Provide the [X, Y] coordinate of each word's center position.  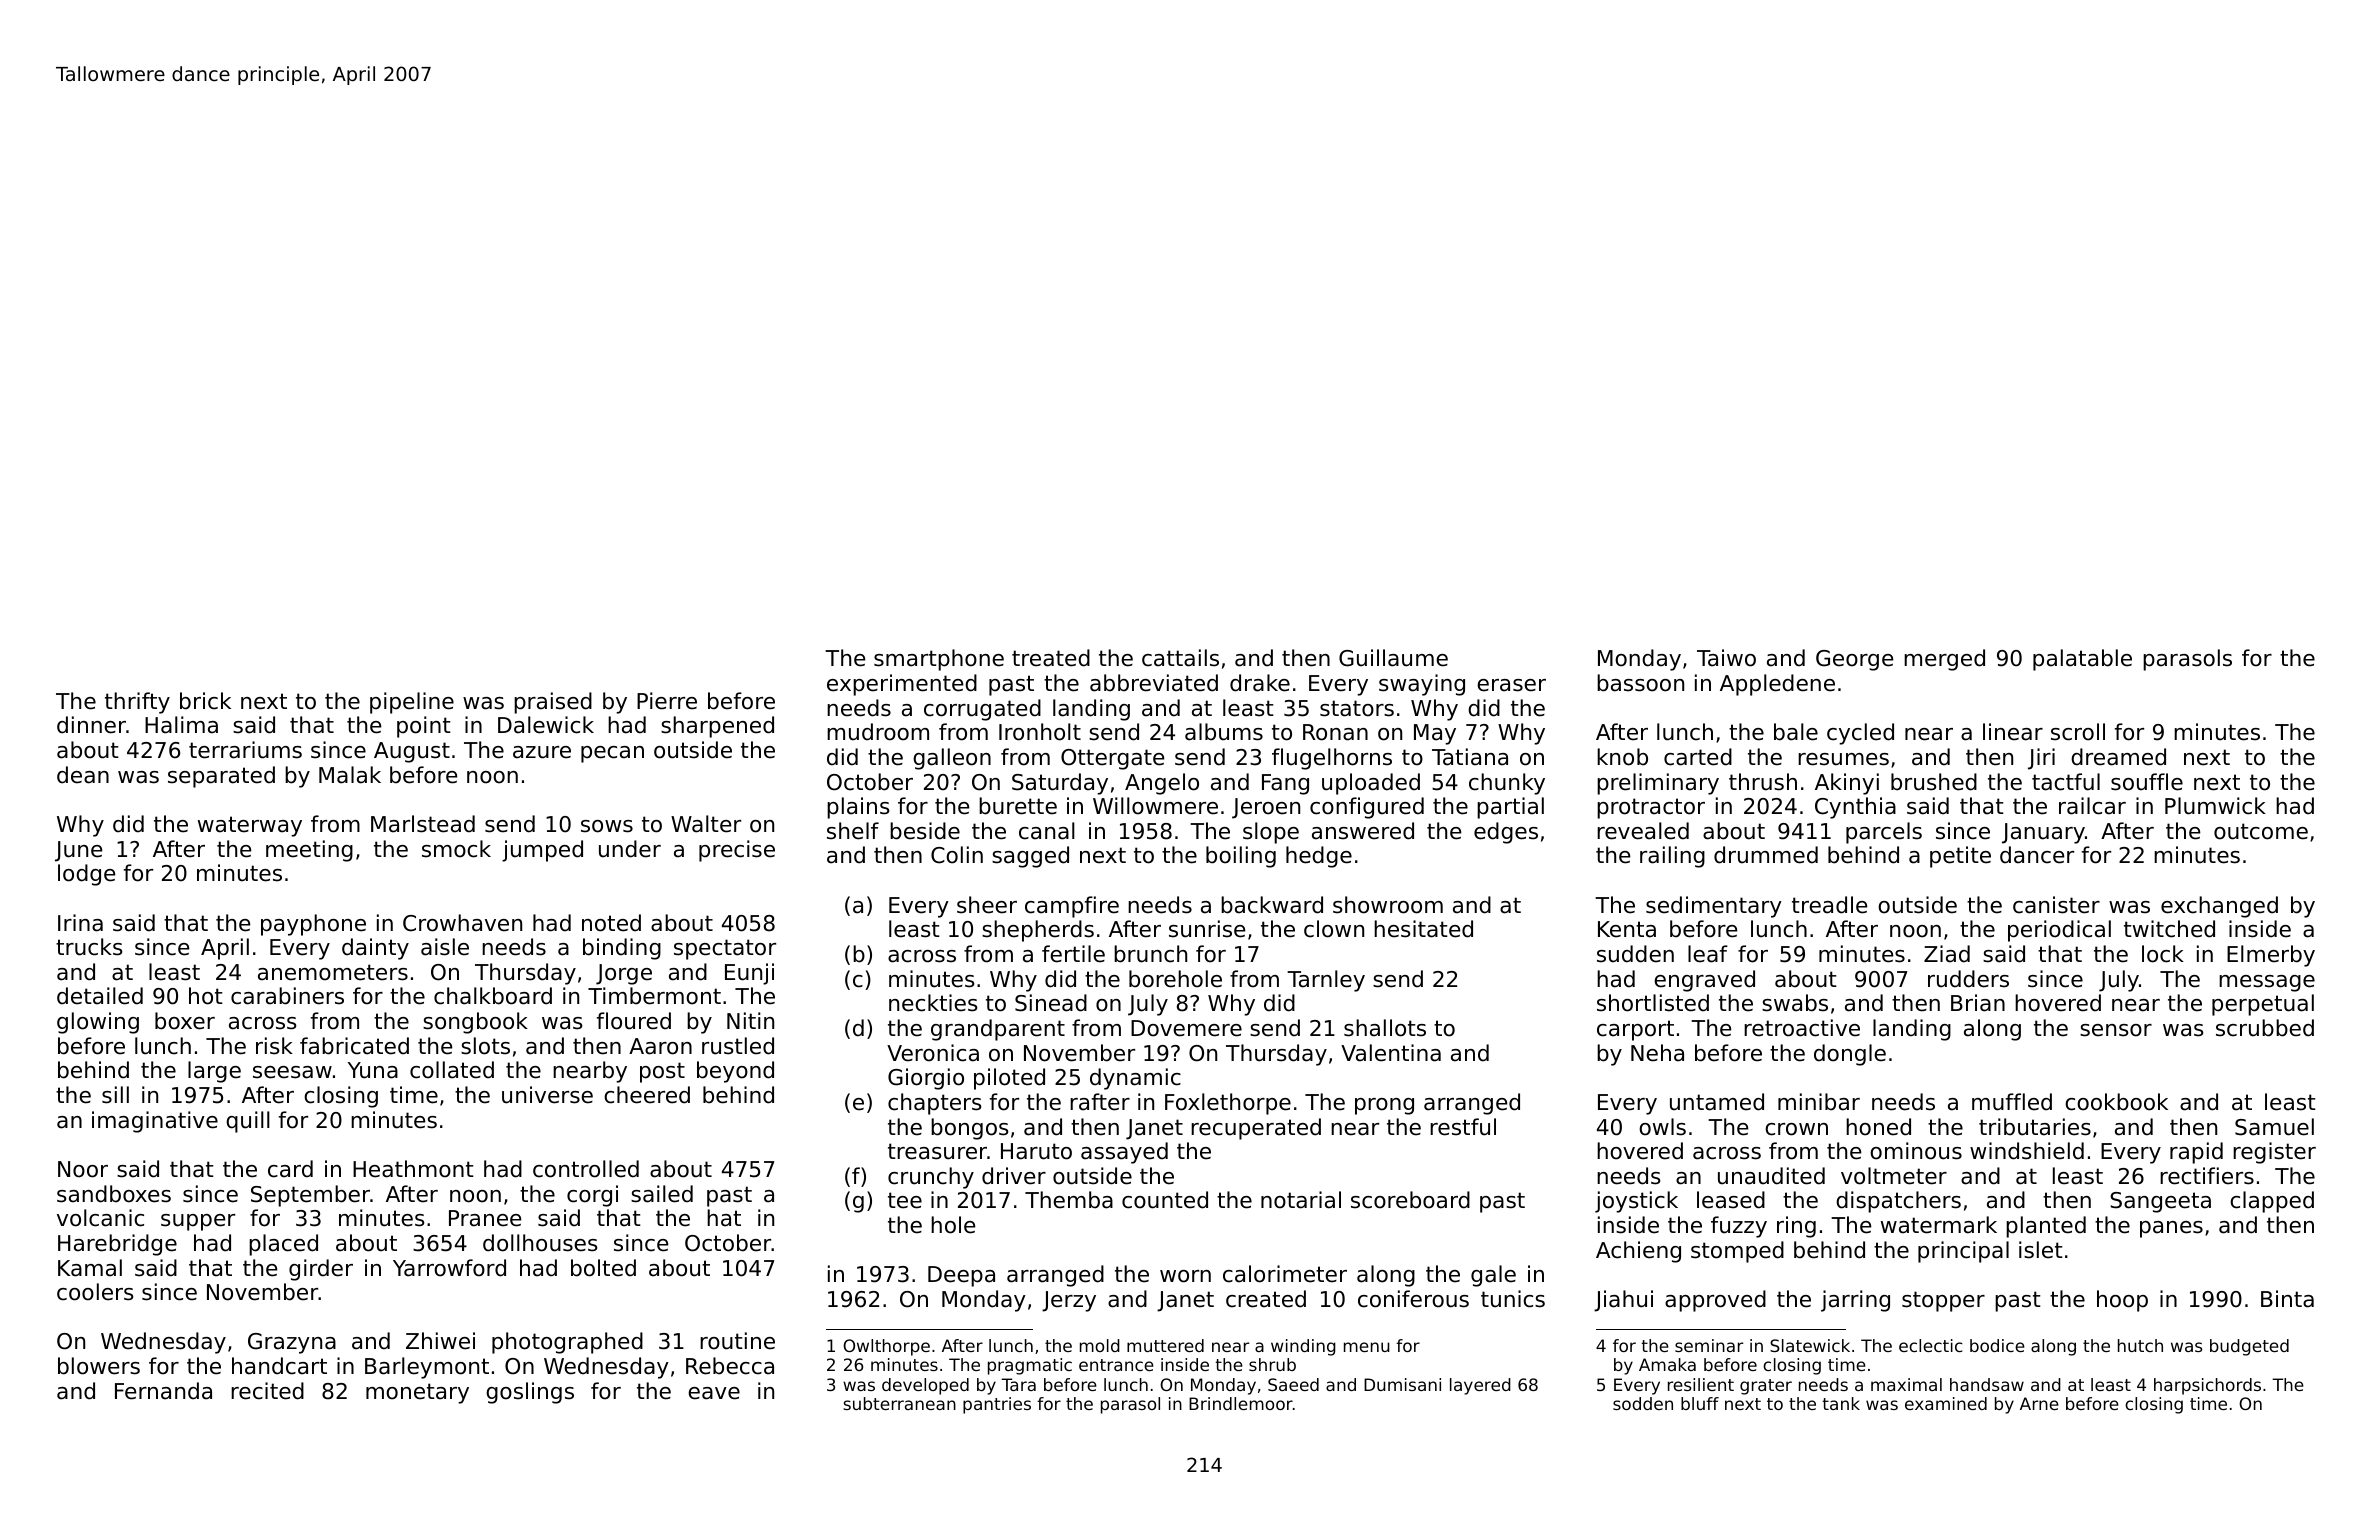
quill [248, 1122]
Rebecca [730, 1366]
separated [221, 777]
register [2274, 1153]
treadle [1829, 905]
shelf [853, 831]
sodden [1643, 1403]
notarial [1301, 1200]
